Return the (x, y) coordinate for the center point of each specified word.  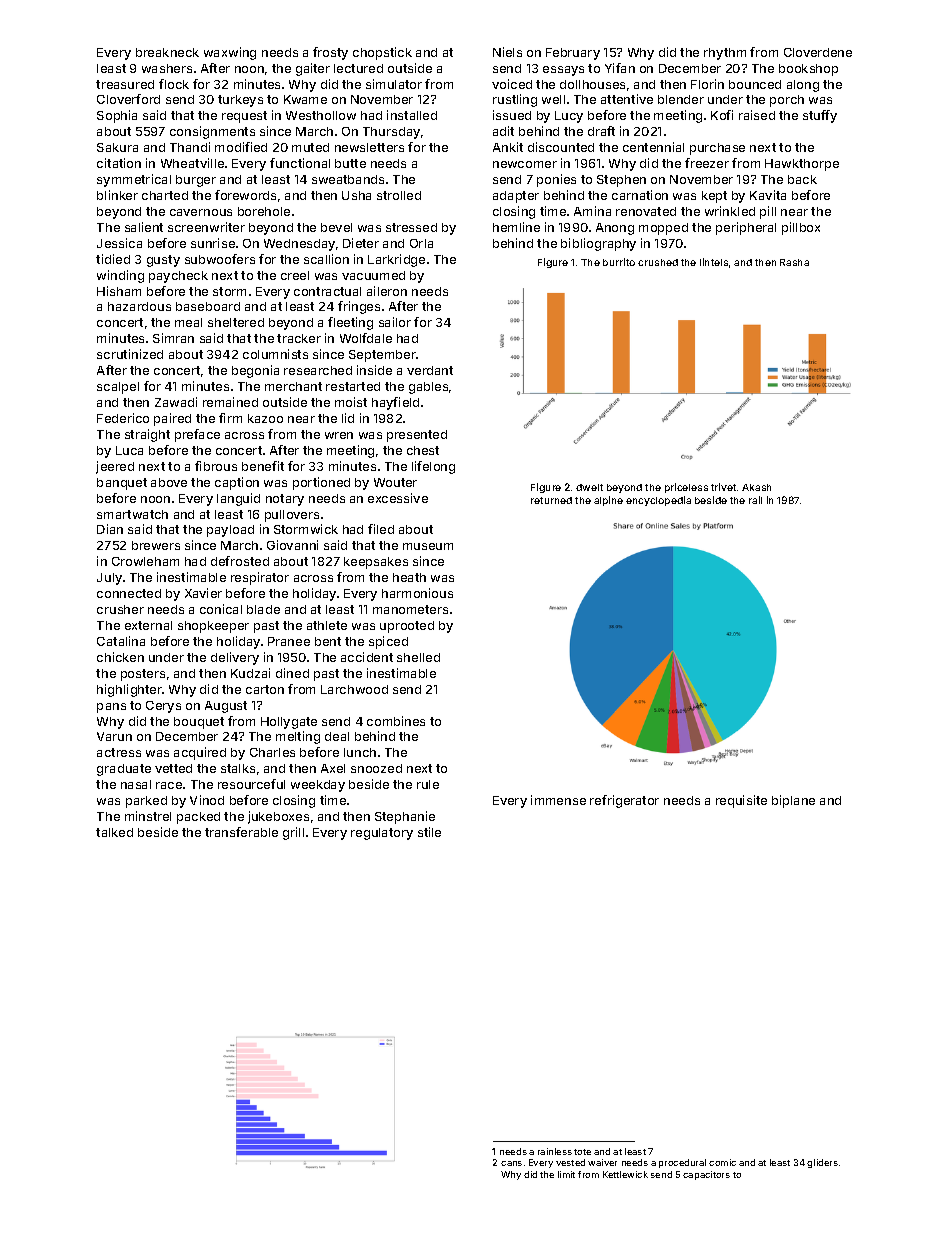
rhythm (725, 54)
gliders (822, 1163)
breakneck (167, 52)
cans (511, 1163)
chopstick (382, 53)
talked (114, 832)
